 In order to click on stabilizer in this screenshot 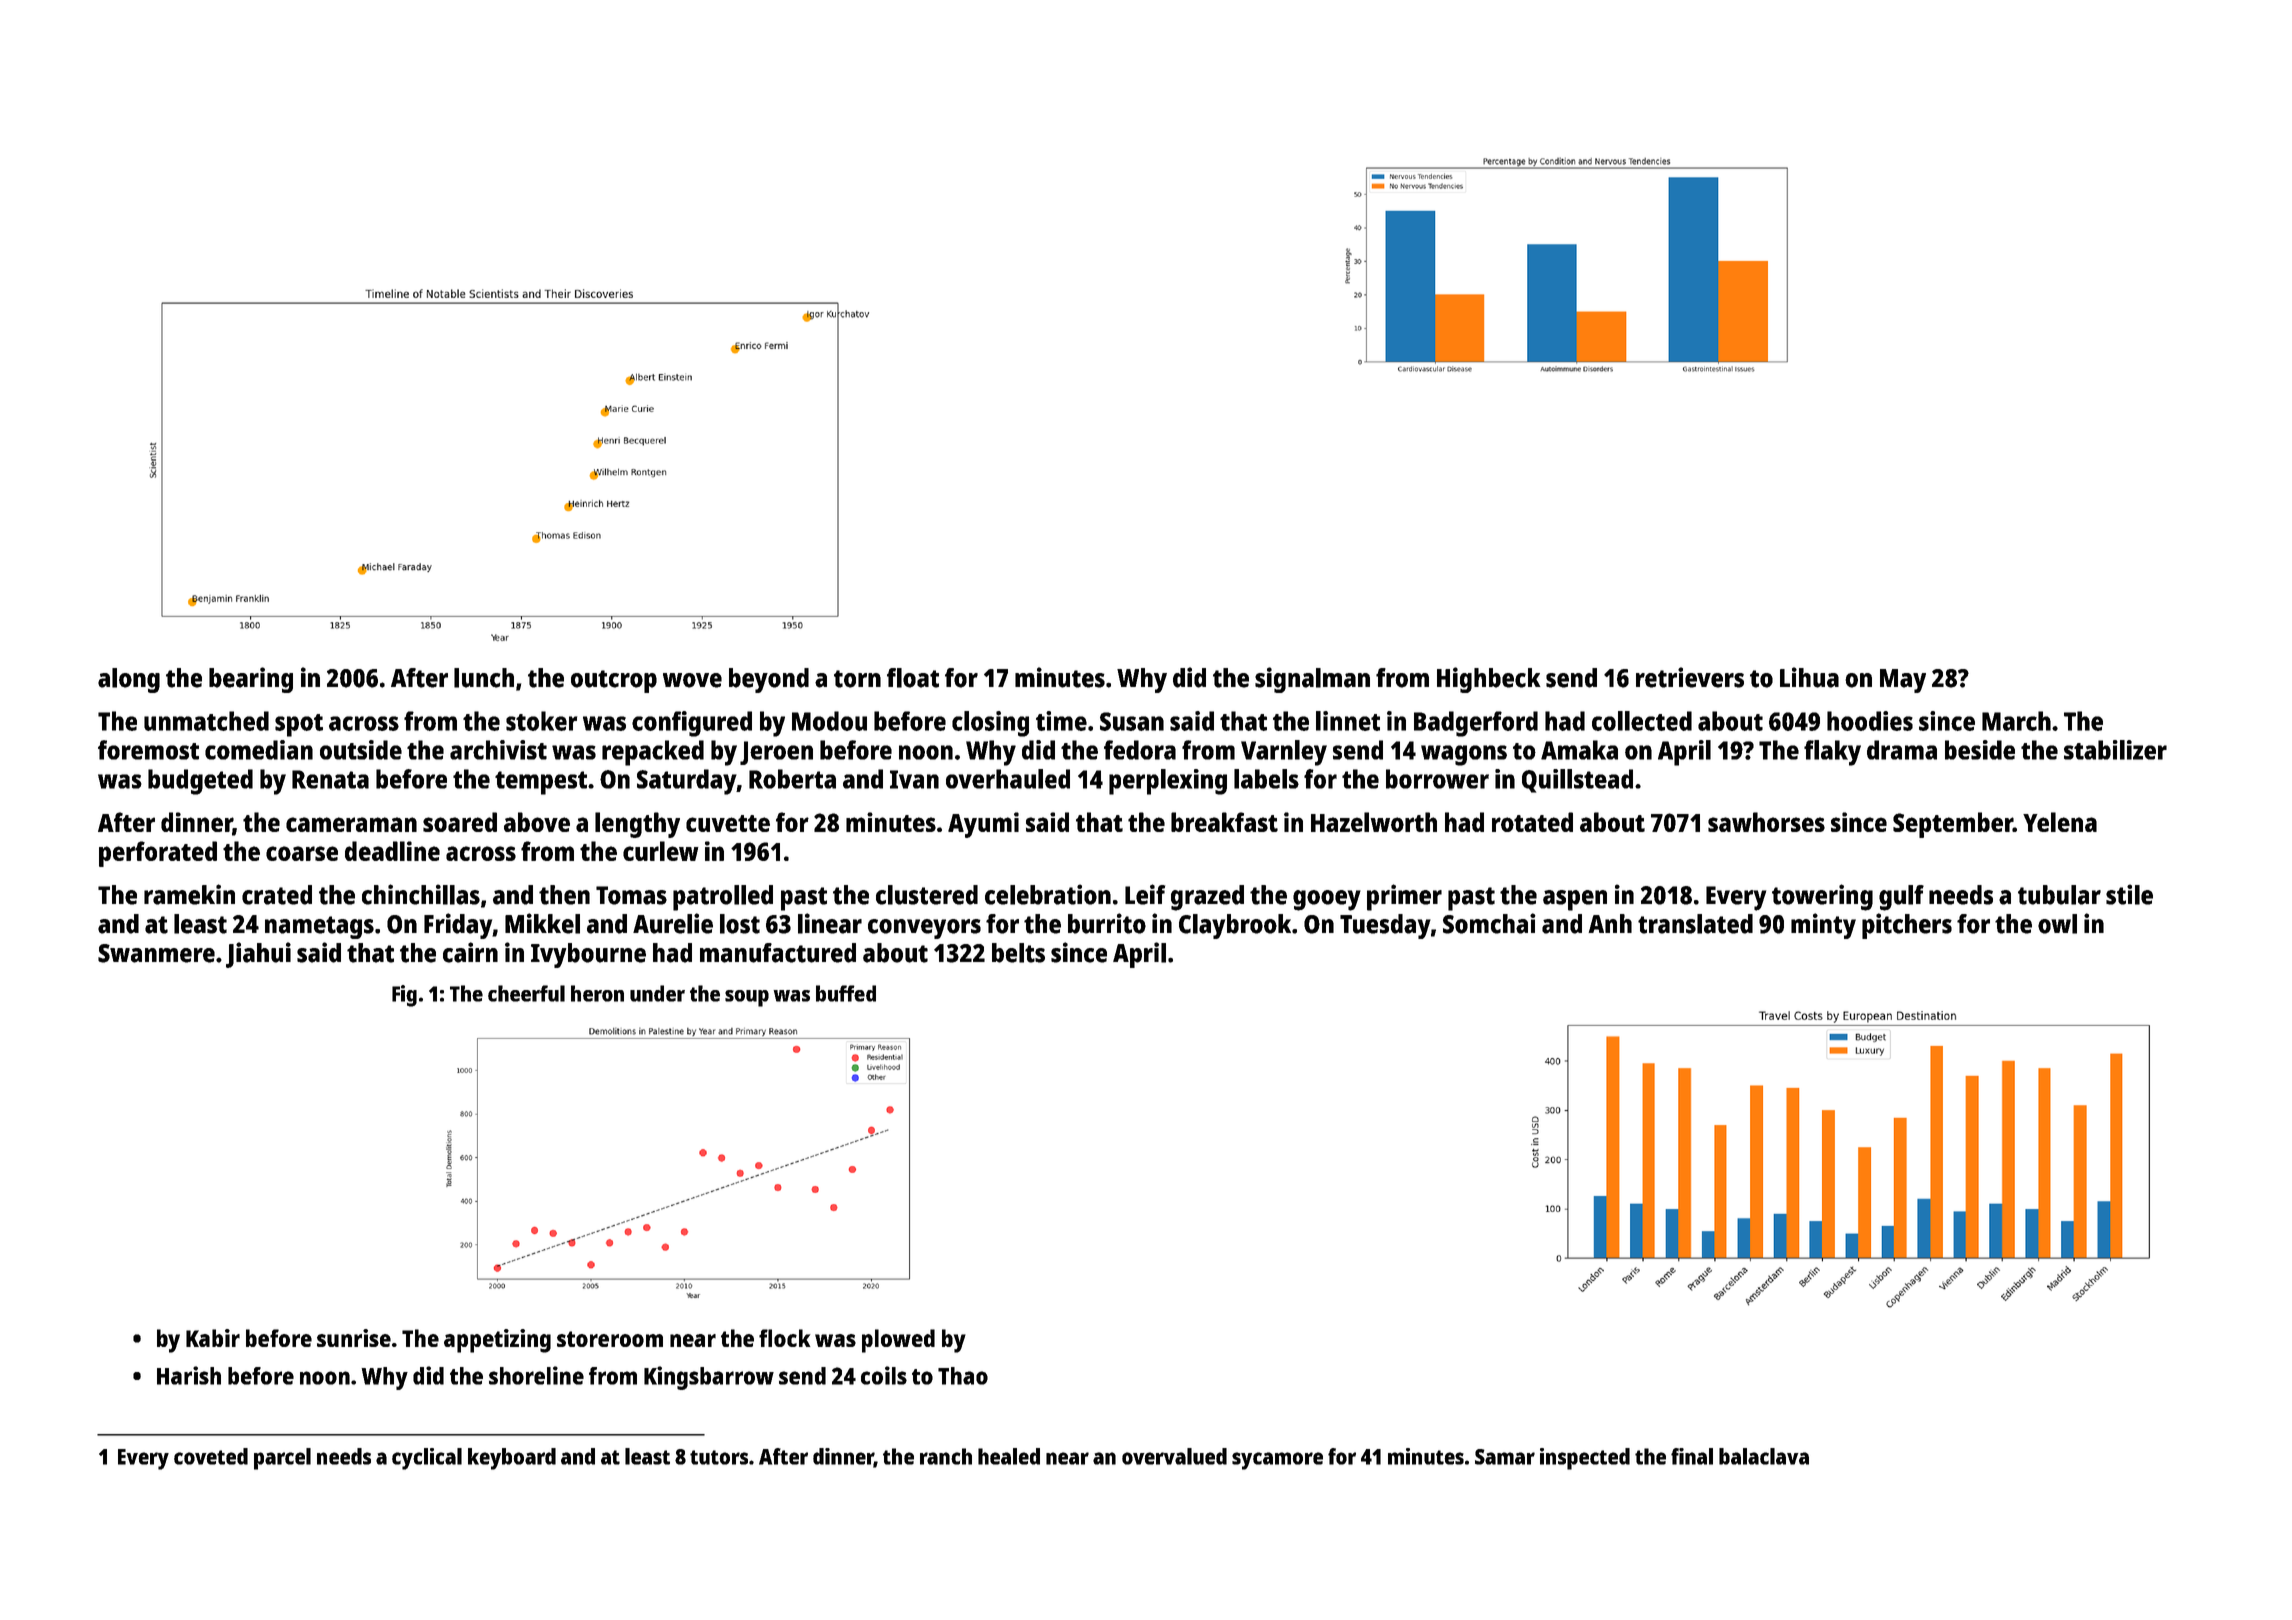, I will do `click(2115, 750)`.
